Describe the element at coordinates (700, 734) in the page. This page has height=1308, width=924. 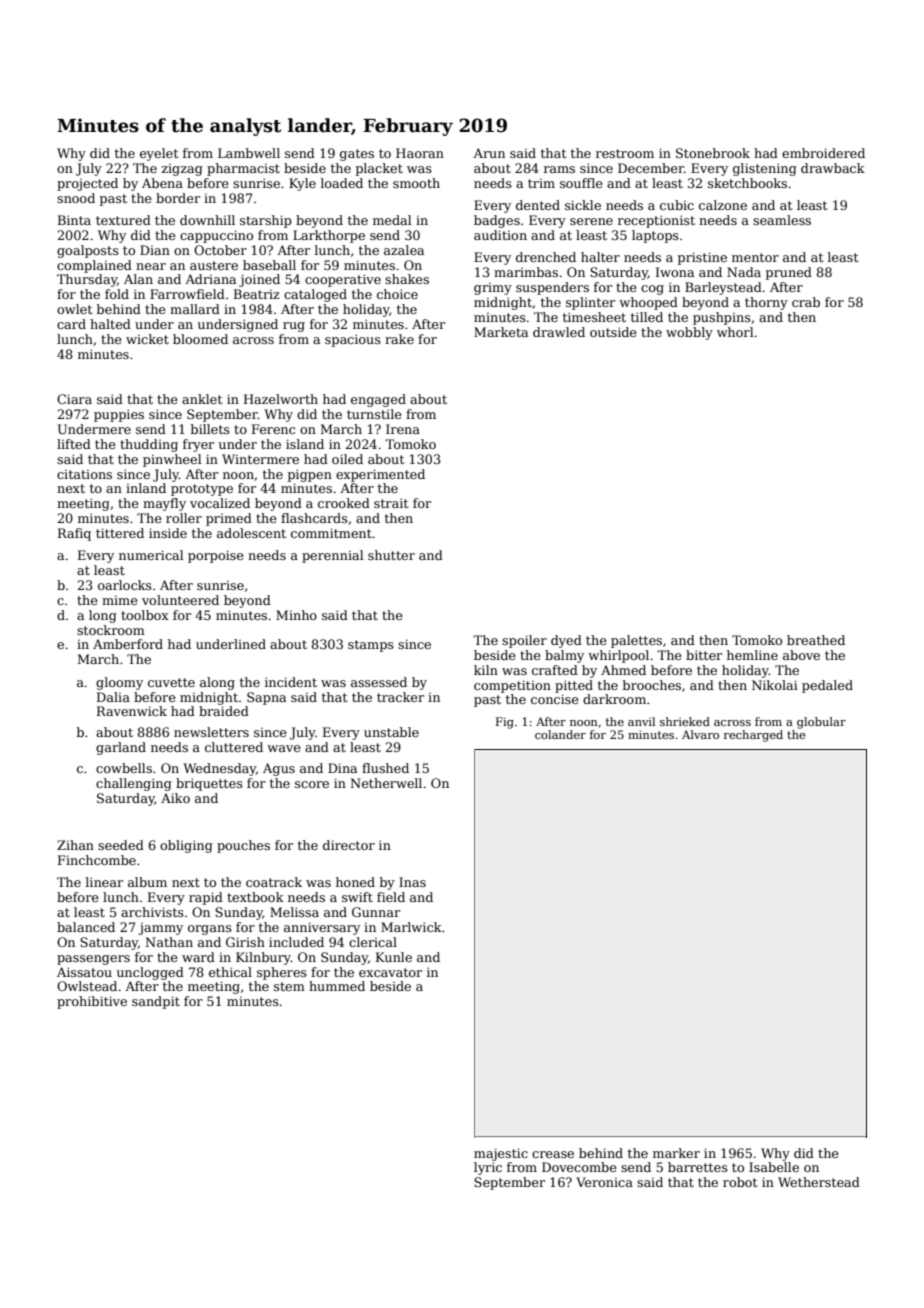
I see `Alvaro` at that location.
